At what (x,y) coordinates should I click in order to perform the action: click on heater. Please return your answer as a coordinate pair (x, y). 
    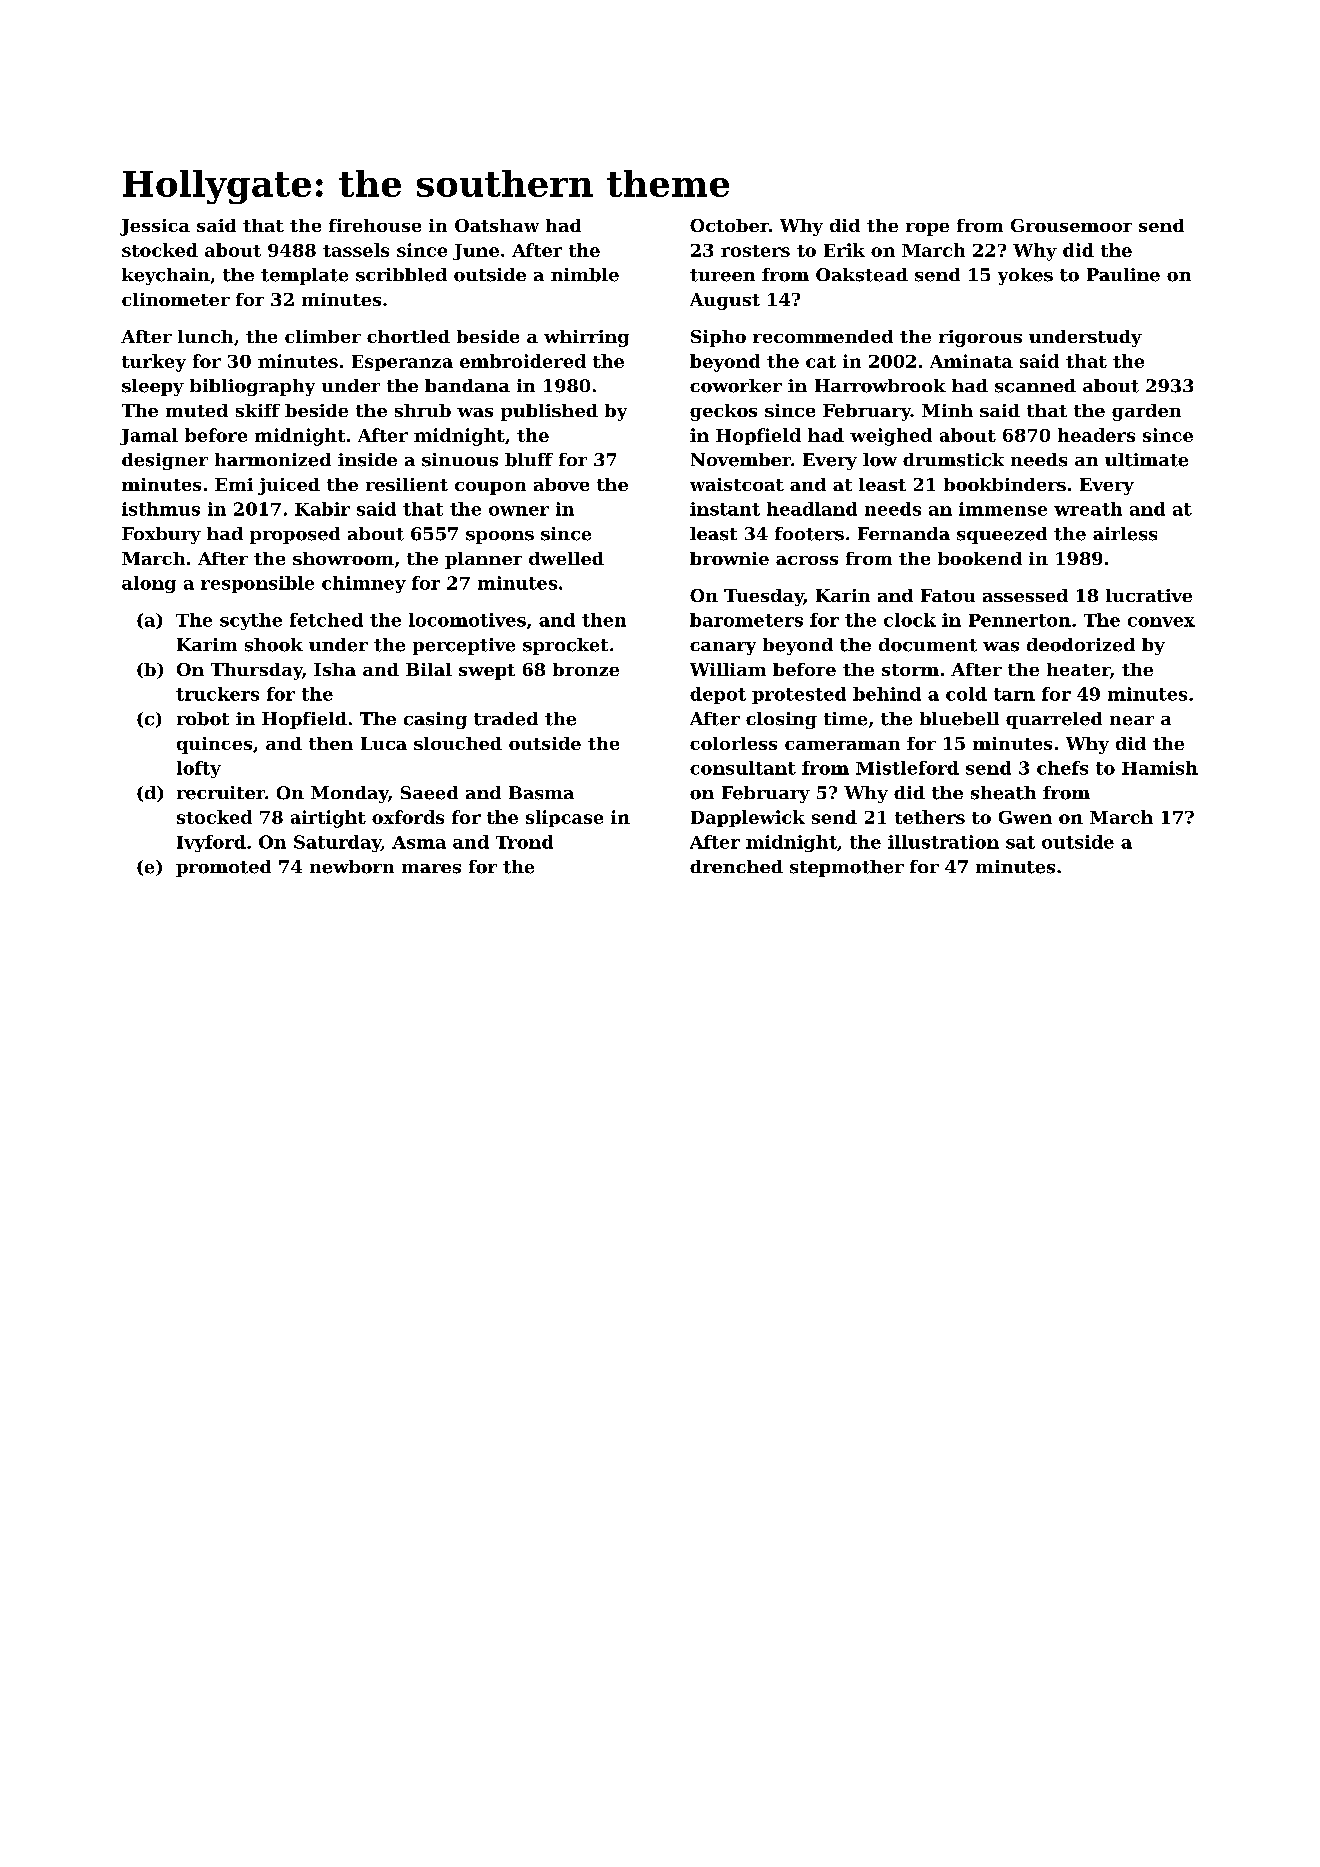
    Looking at the image, I should click on (1078, 669).
